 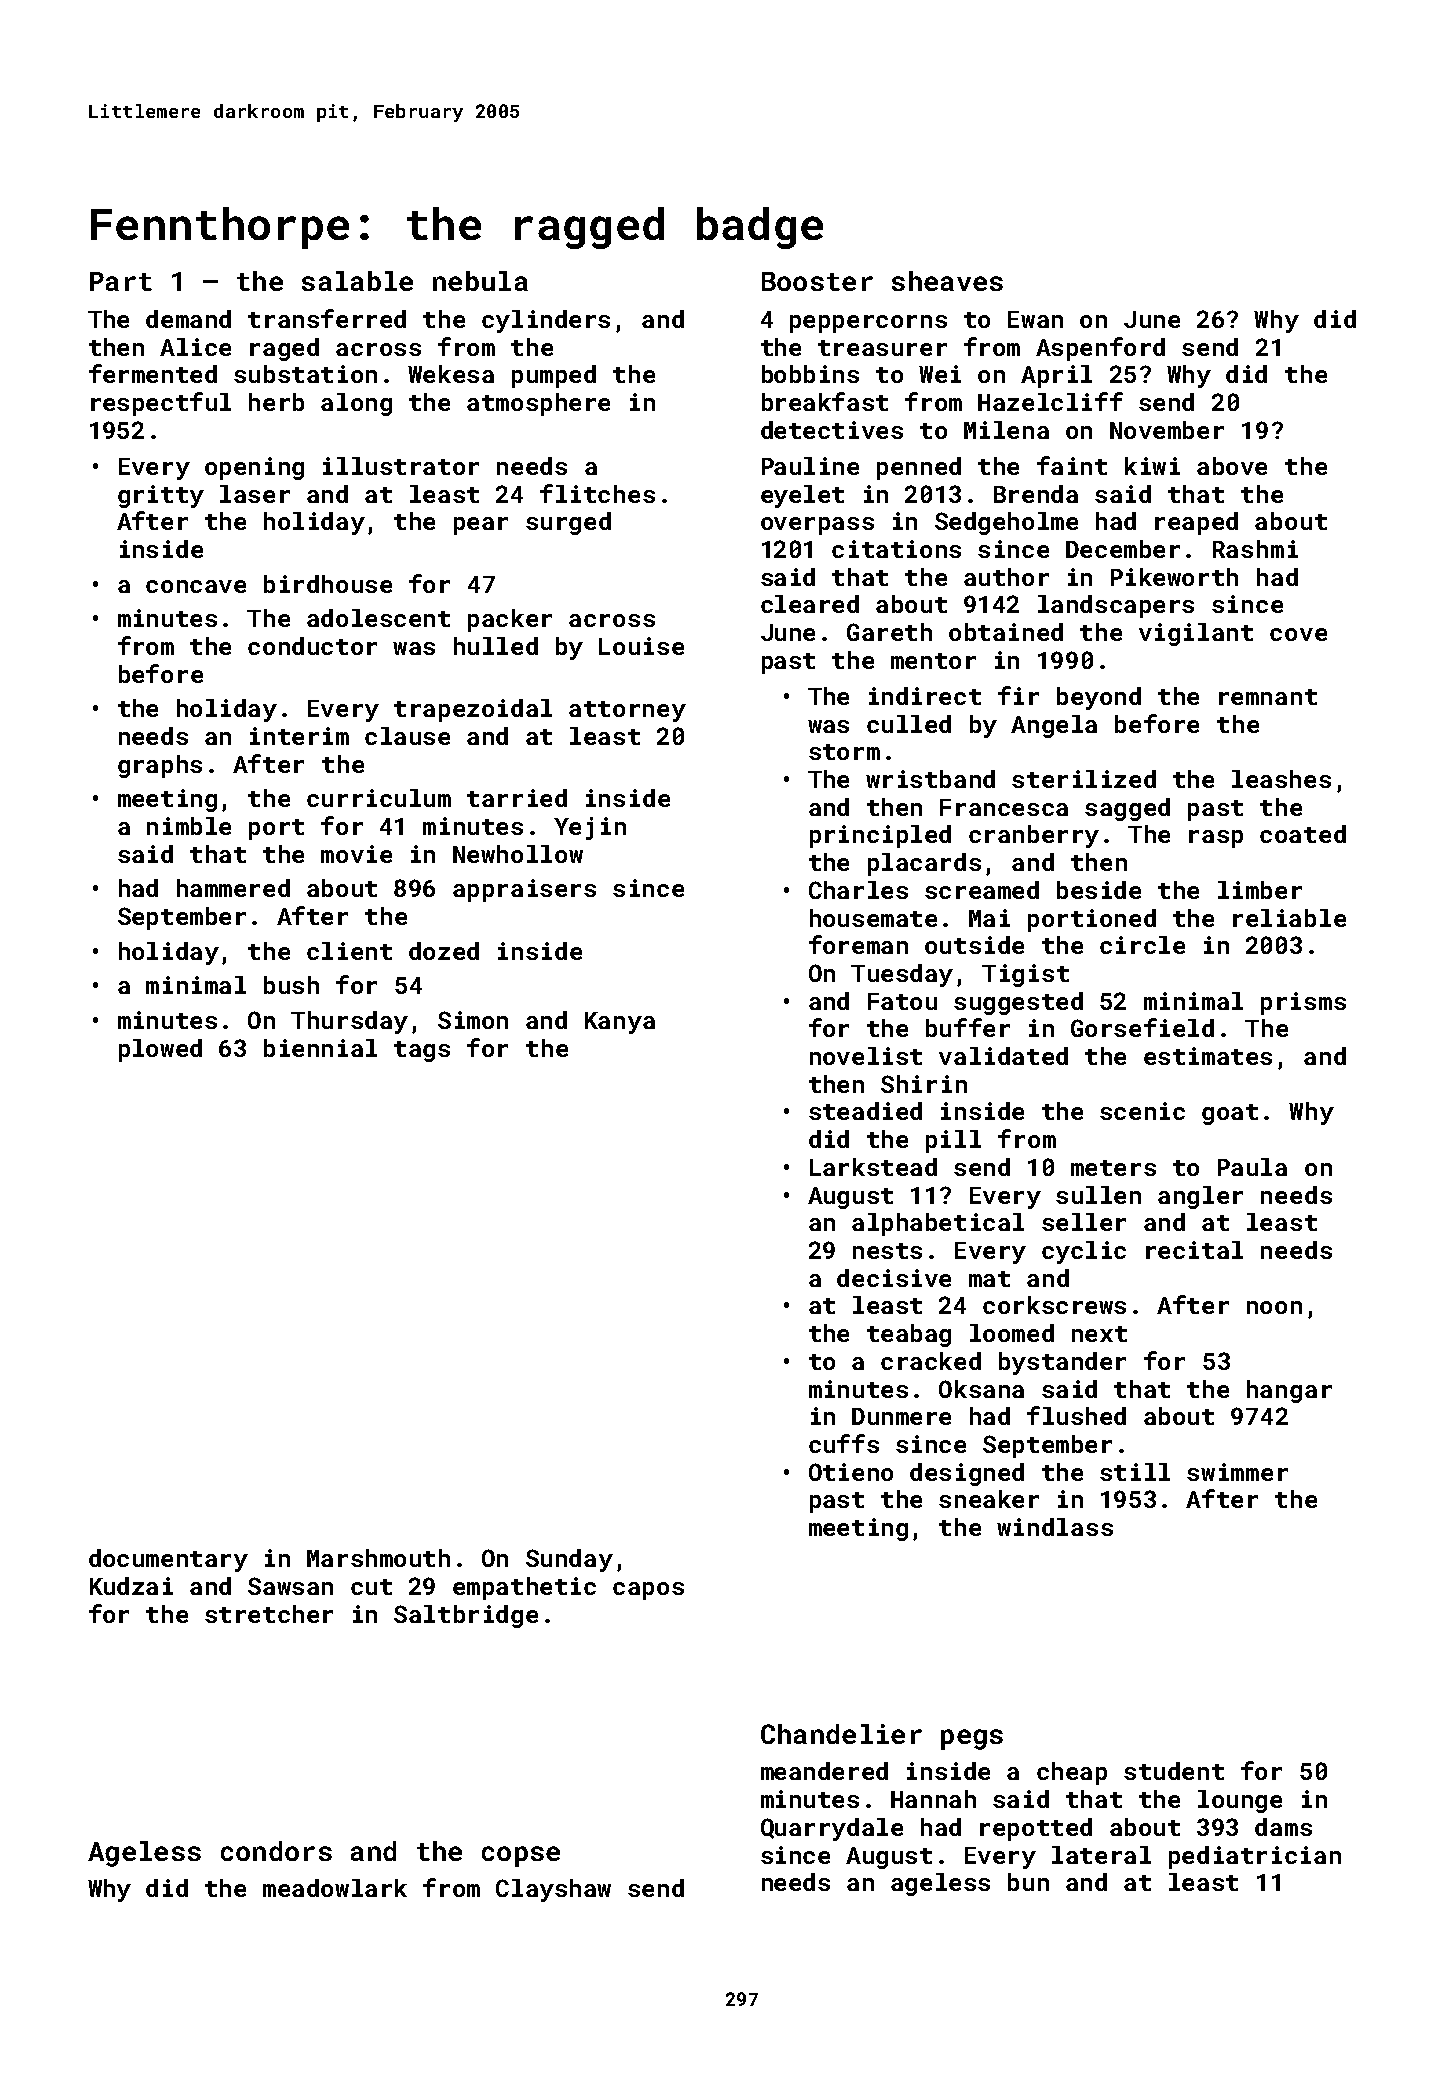 What do you see at coordinates (335, 1888) in the screenshot?
I see `meadowlark` at bounding box center [335, 1888].
